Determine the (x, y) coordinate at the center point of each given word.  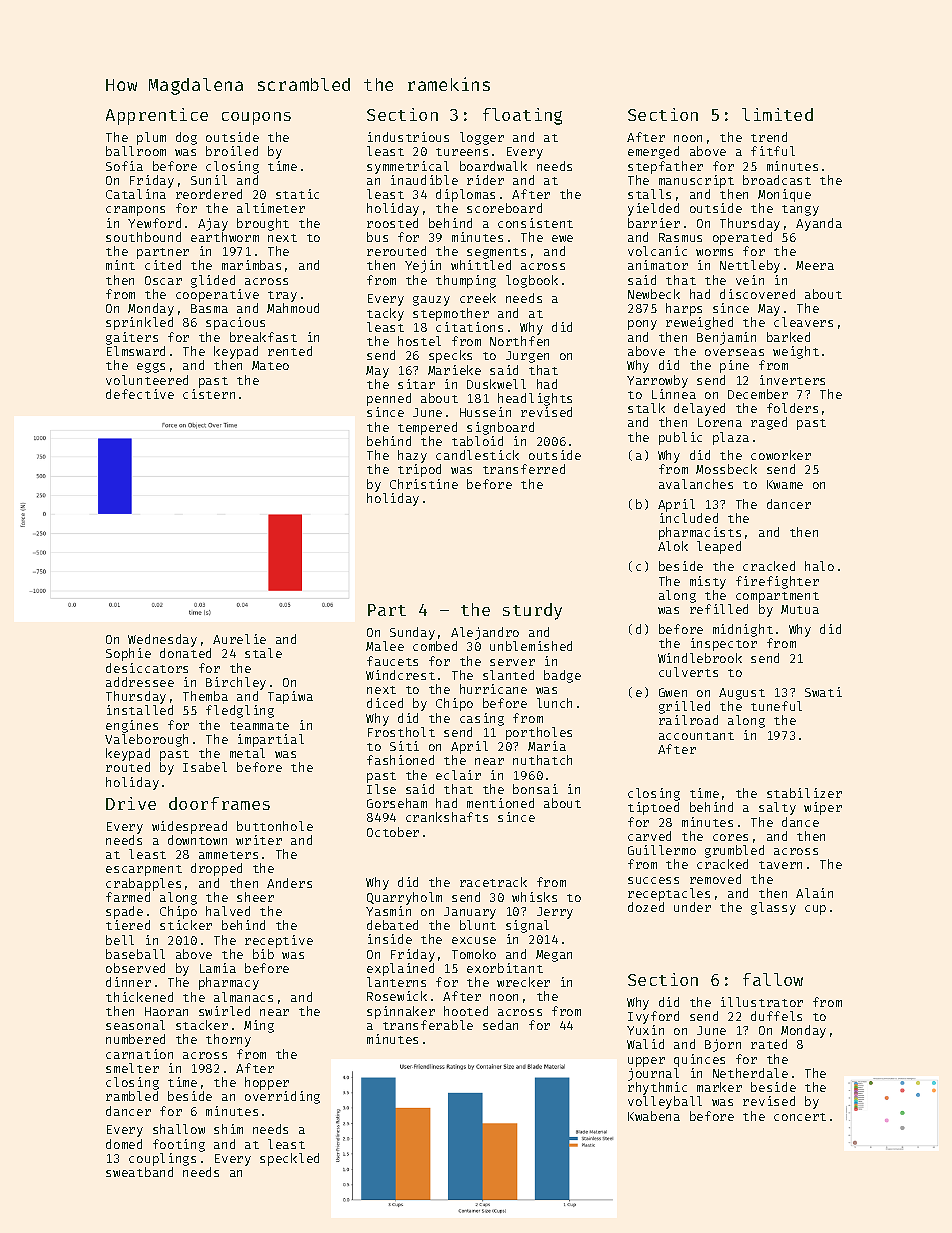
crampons (135, 211)
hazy (412, 456)
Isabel (205, 767)
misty (708, 582)
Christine (424, 484)
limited (777, 114)
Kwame (785, 484)
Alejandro (485, 633)
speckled (289, 1159)
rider (485, 180)
